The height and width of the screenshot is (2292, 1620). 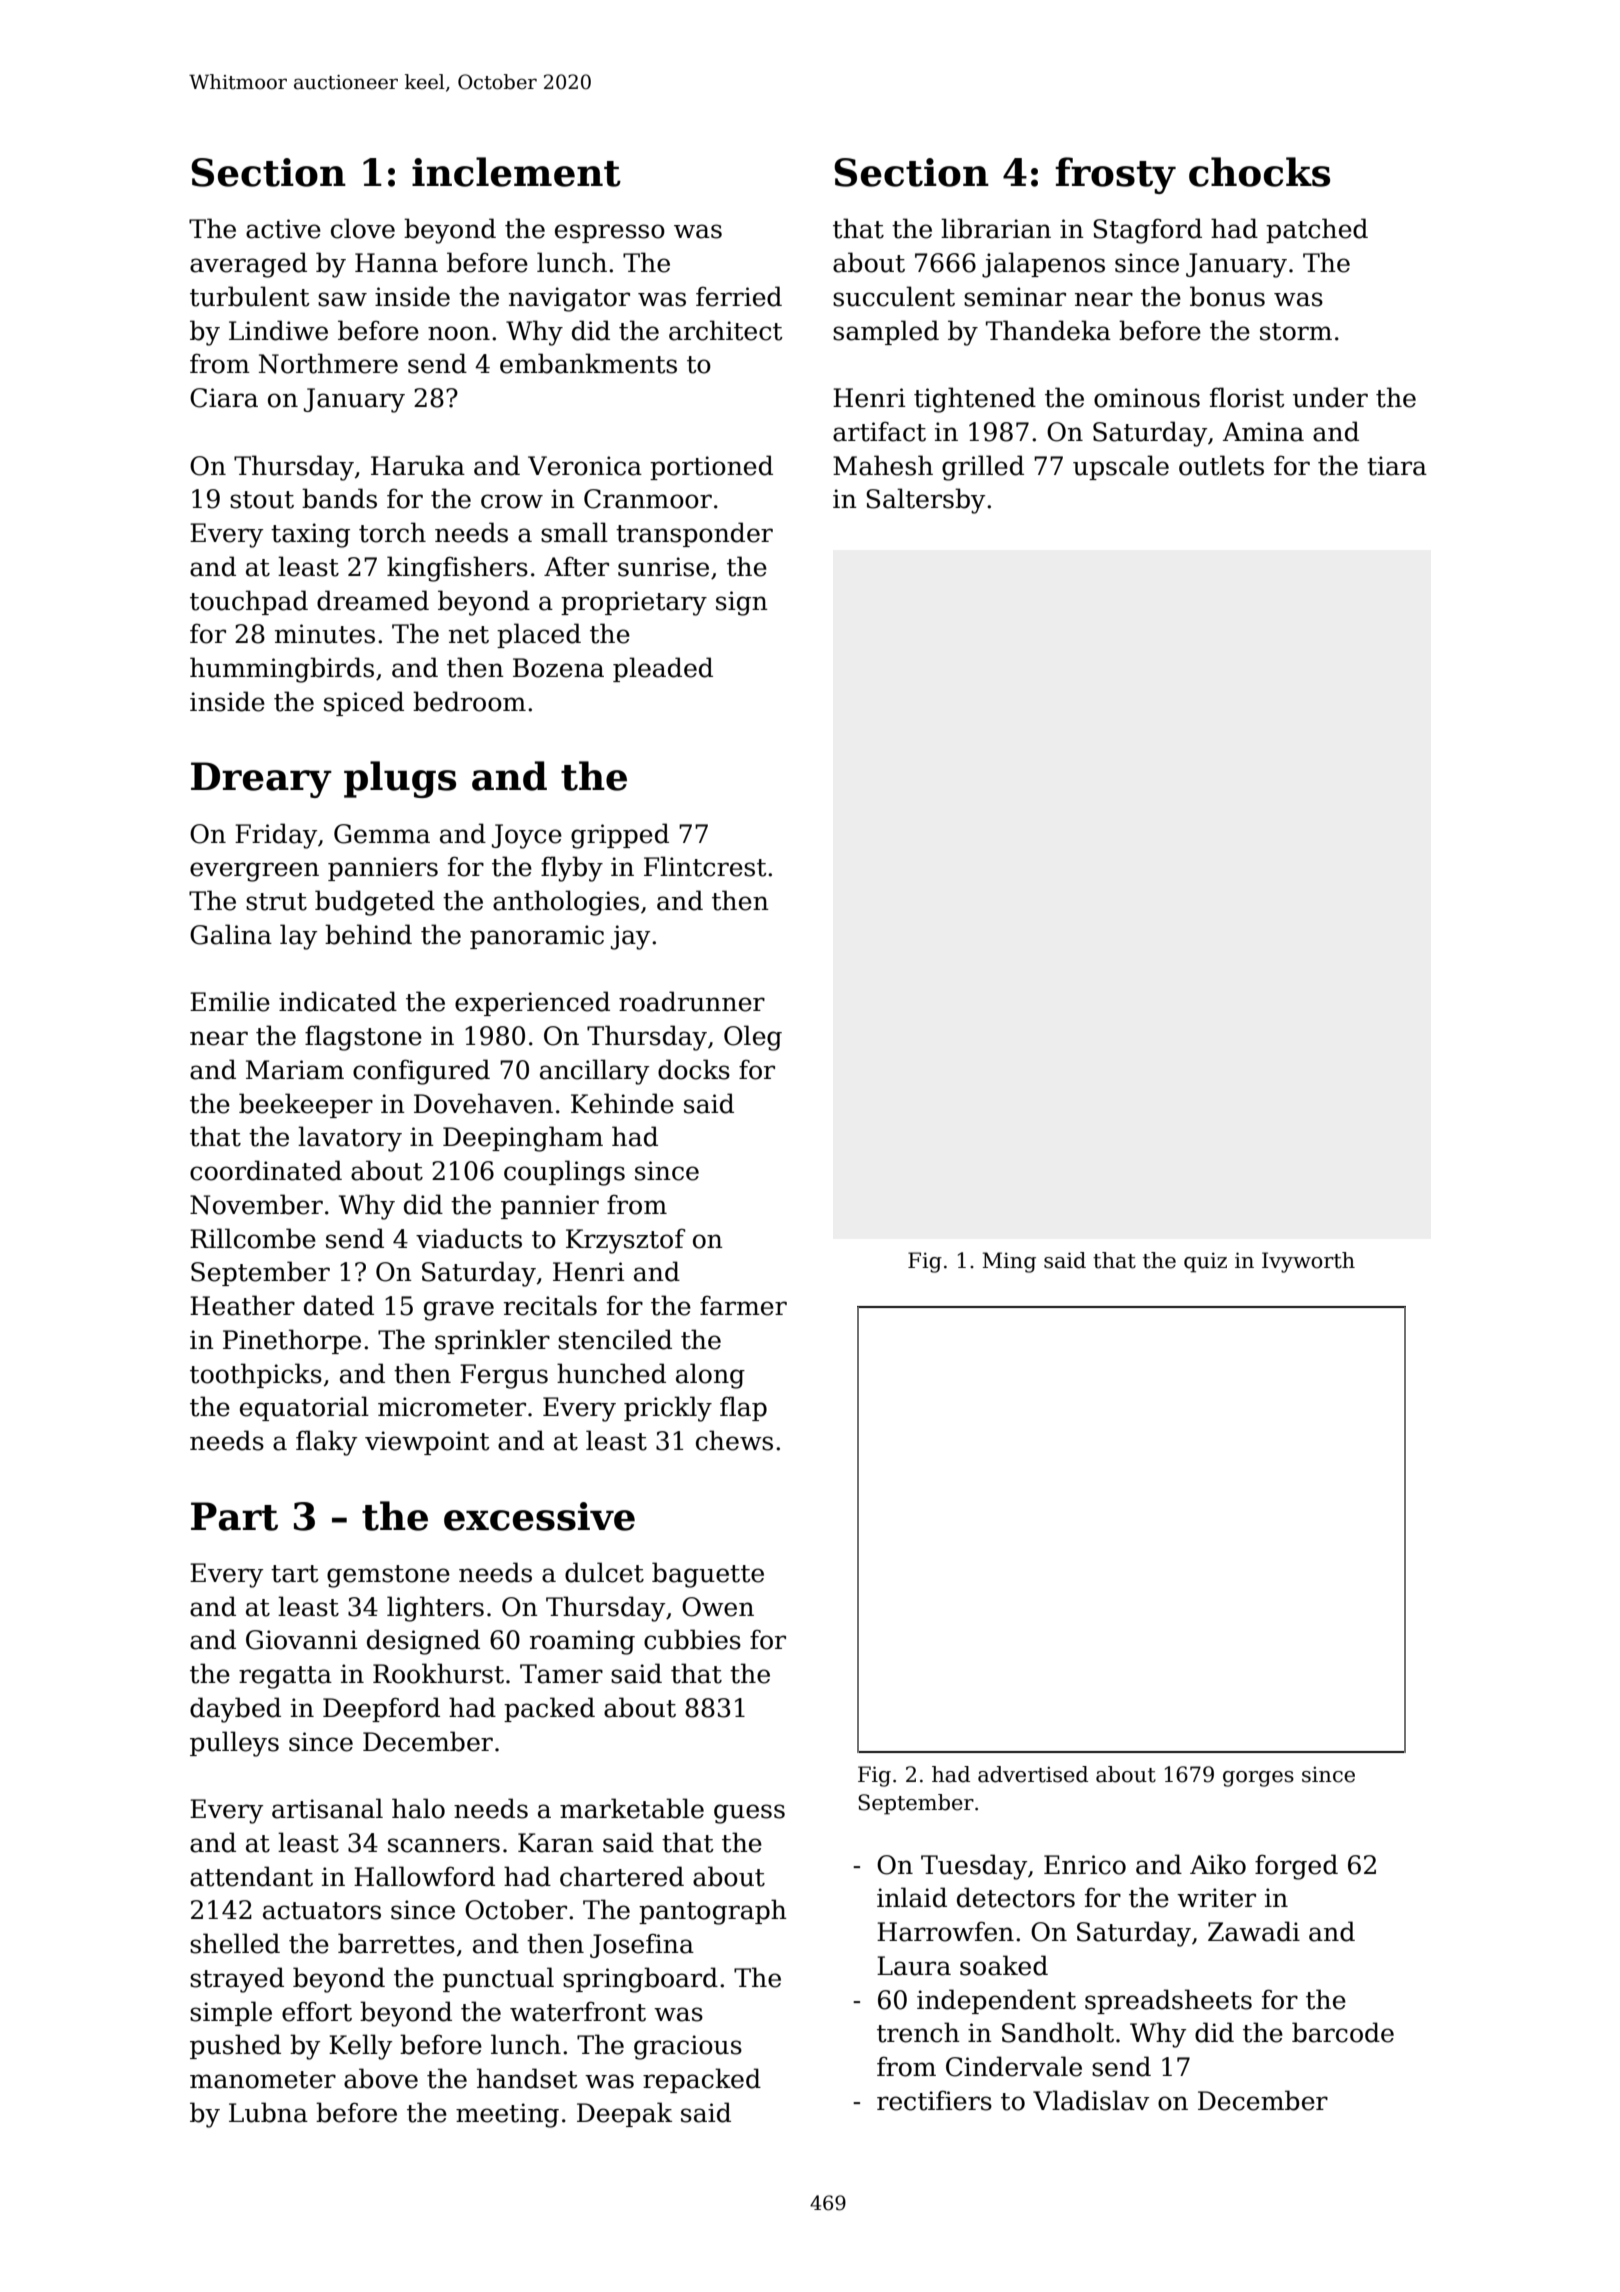 What do you see at coordinates (539, 635) in the screenshot?
I see `placed` at bounding box center [539, 635].
